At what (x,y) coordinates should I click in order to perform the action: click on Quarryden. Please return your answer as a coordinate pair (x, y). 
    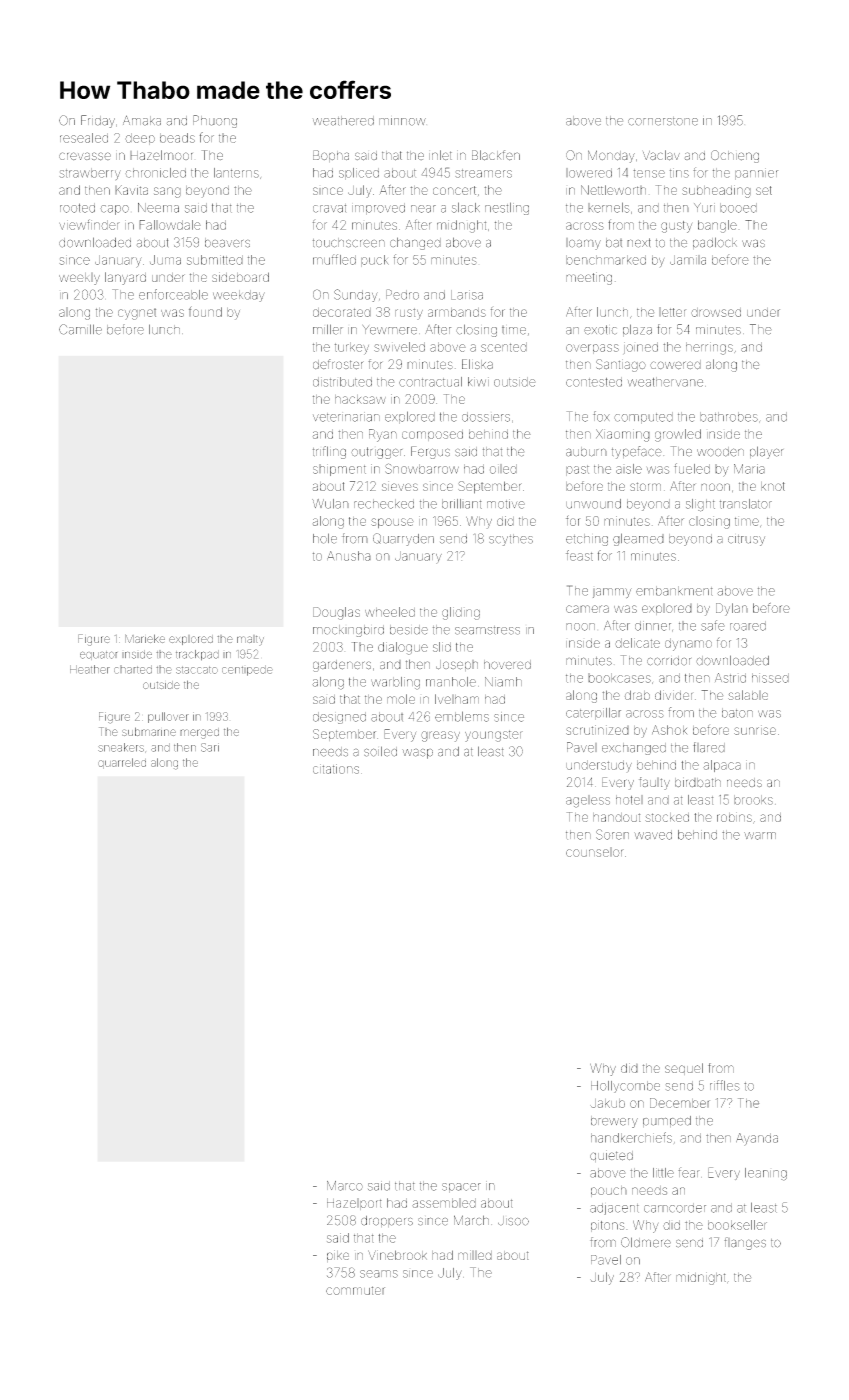
    Looking at the image, I should click on (403, 539).
